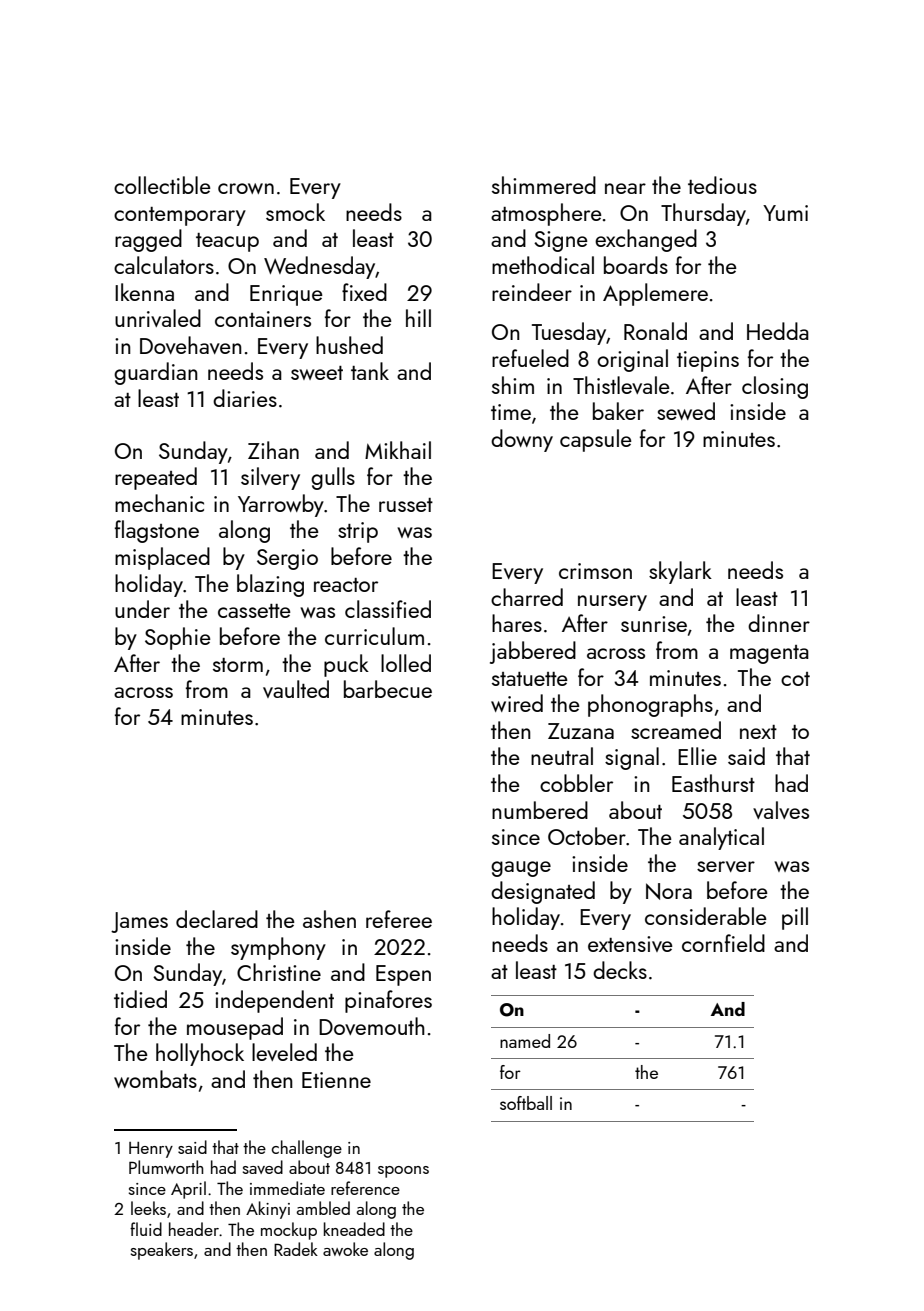 The height and width of the page is (1311, 924). I want to click on sunrise, so click(654, 624).
